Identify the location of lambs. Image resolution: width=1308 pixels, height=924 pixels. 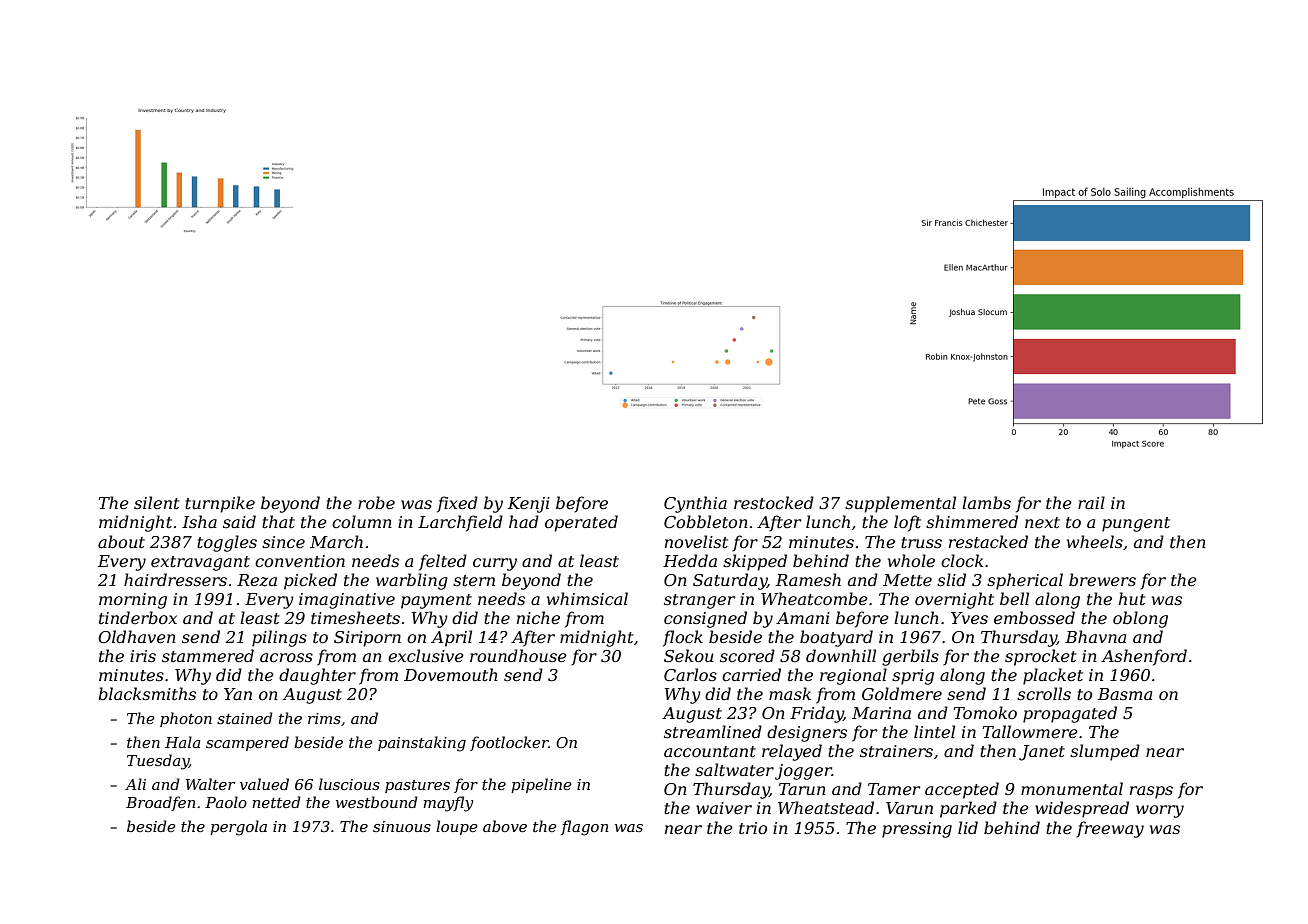
(986, 502).
